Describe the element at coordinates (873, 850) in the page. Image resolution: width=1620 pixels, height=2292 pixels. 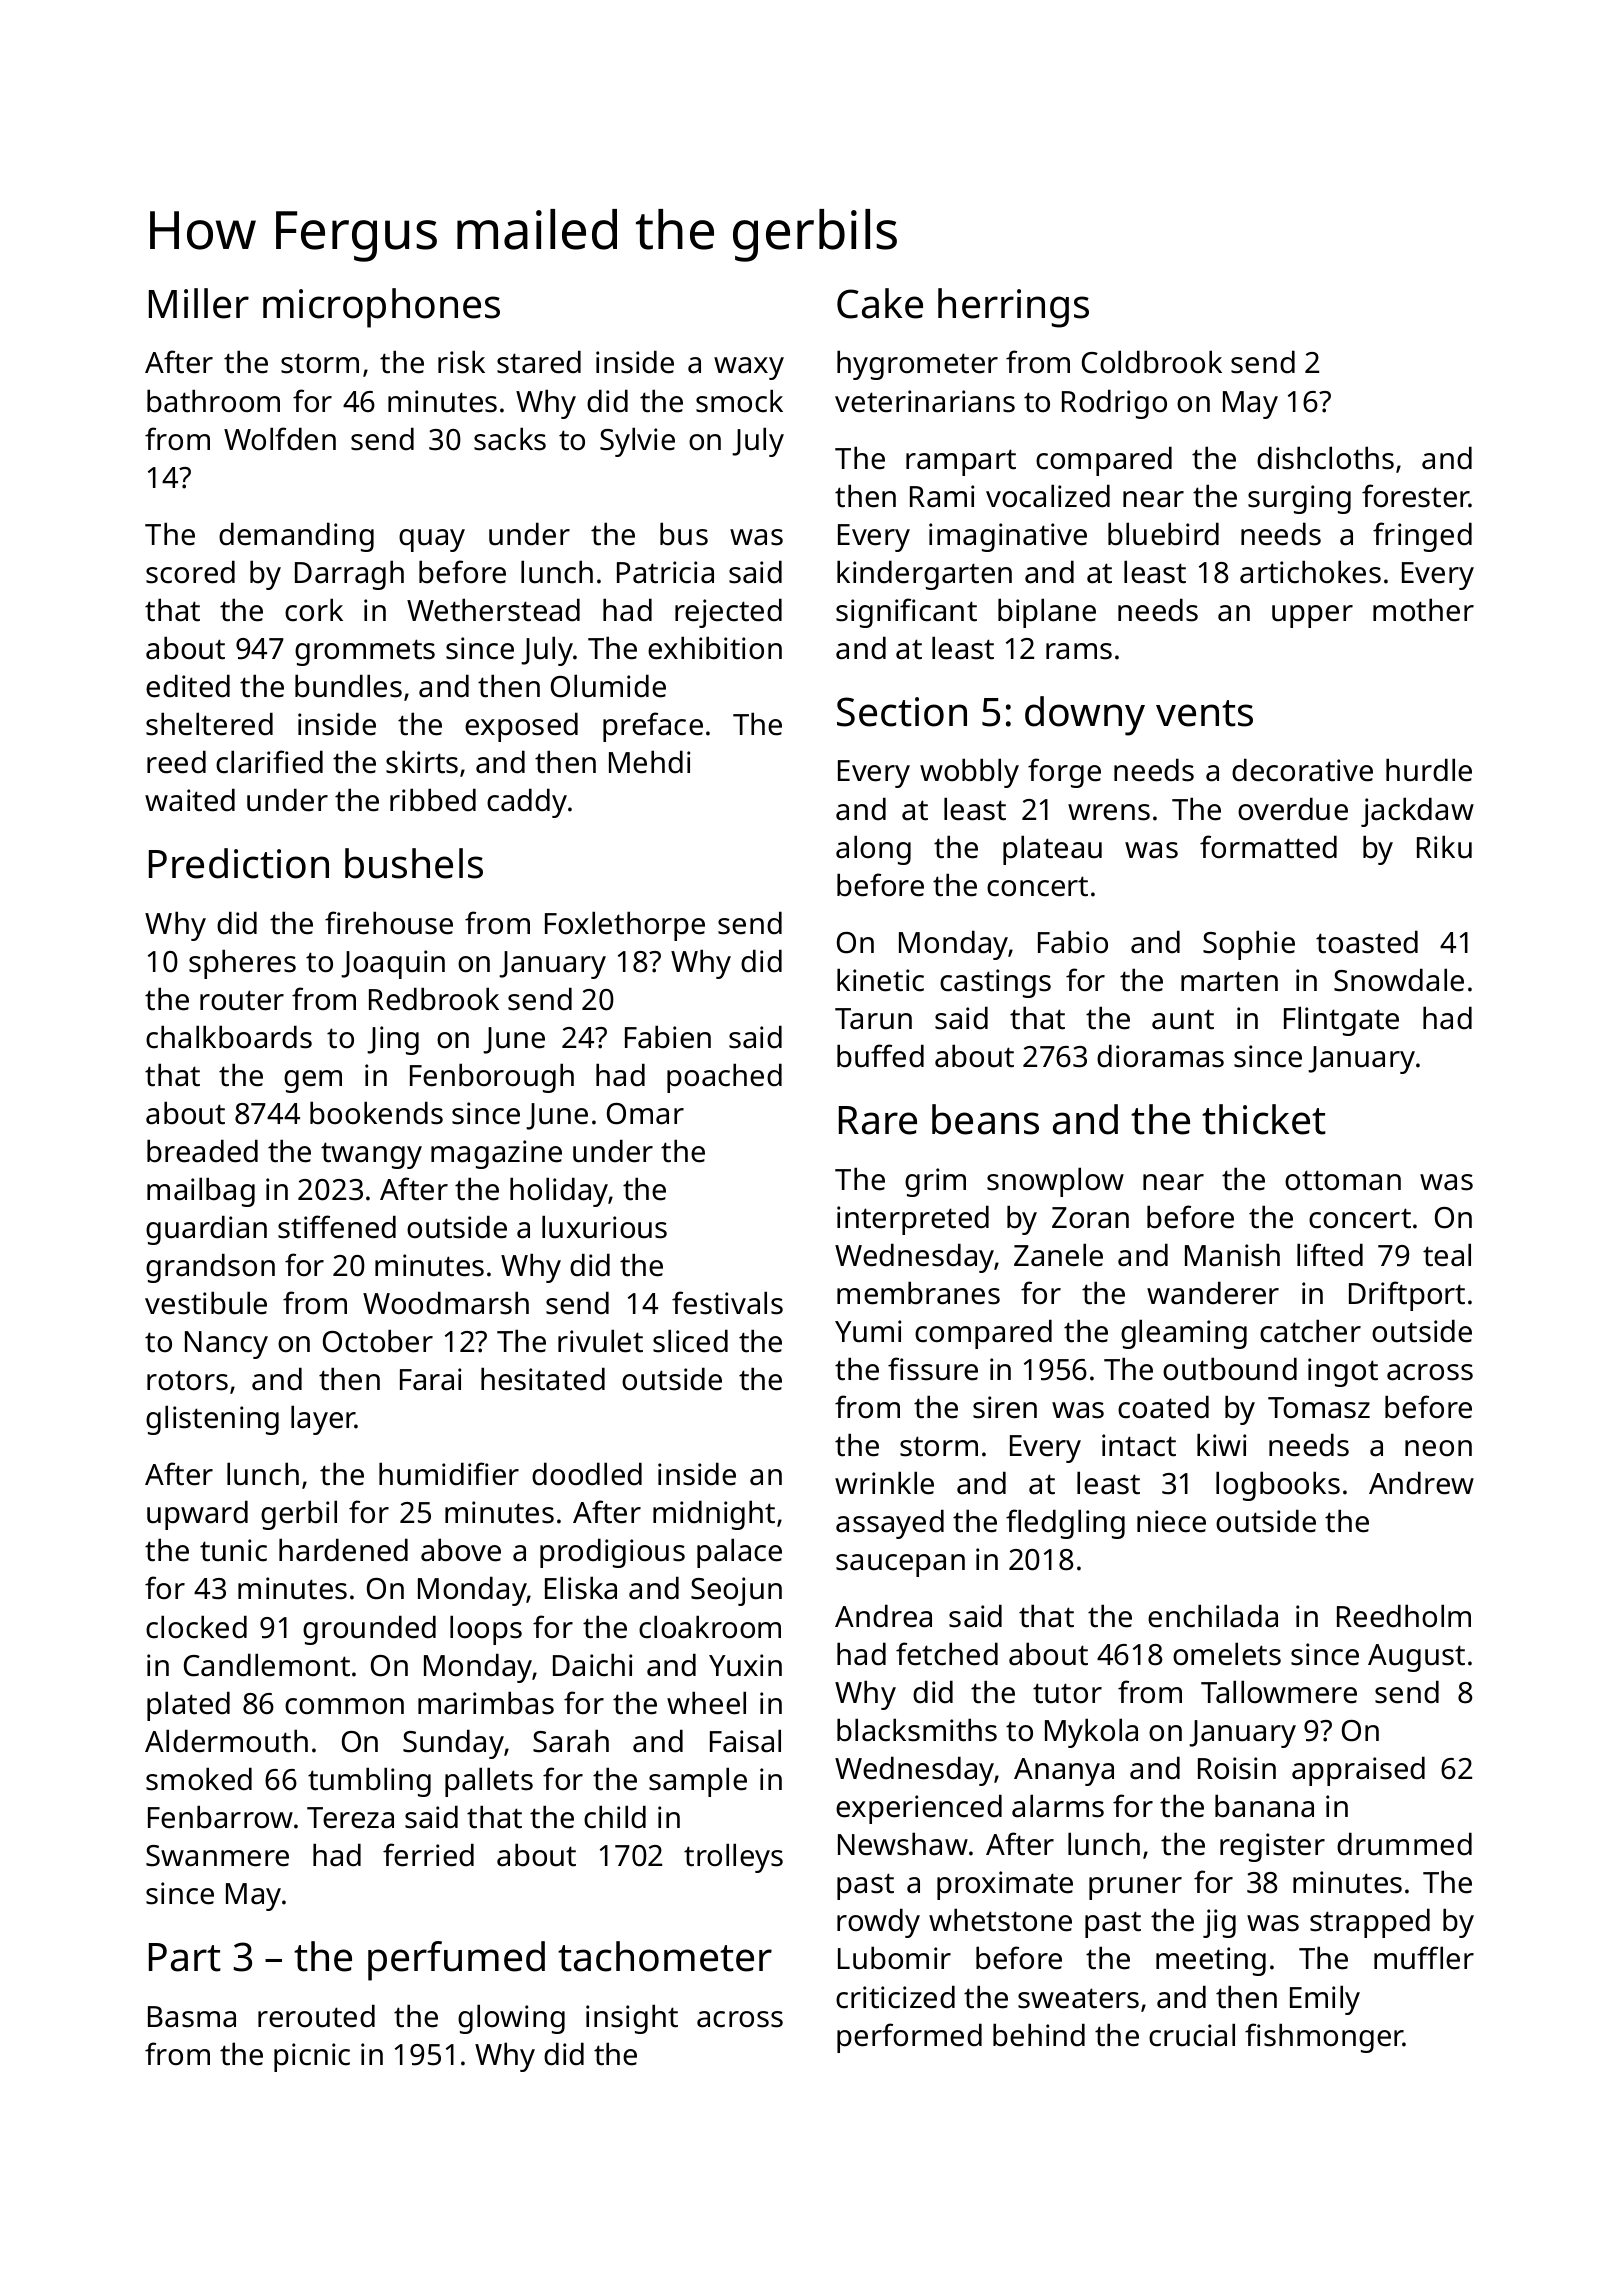
I see `along` at that location.
